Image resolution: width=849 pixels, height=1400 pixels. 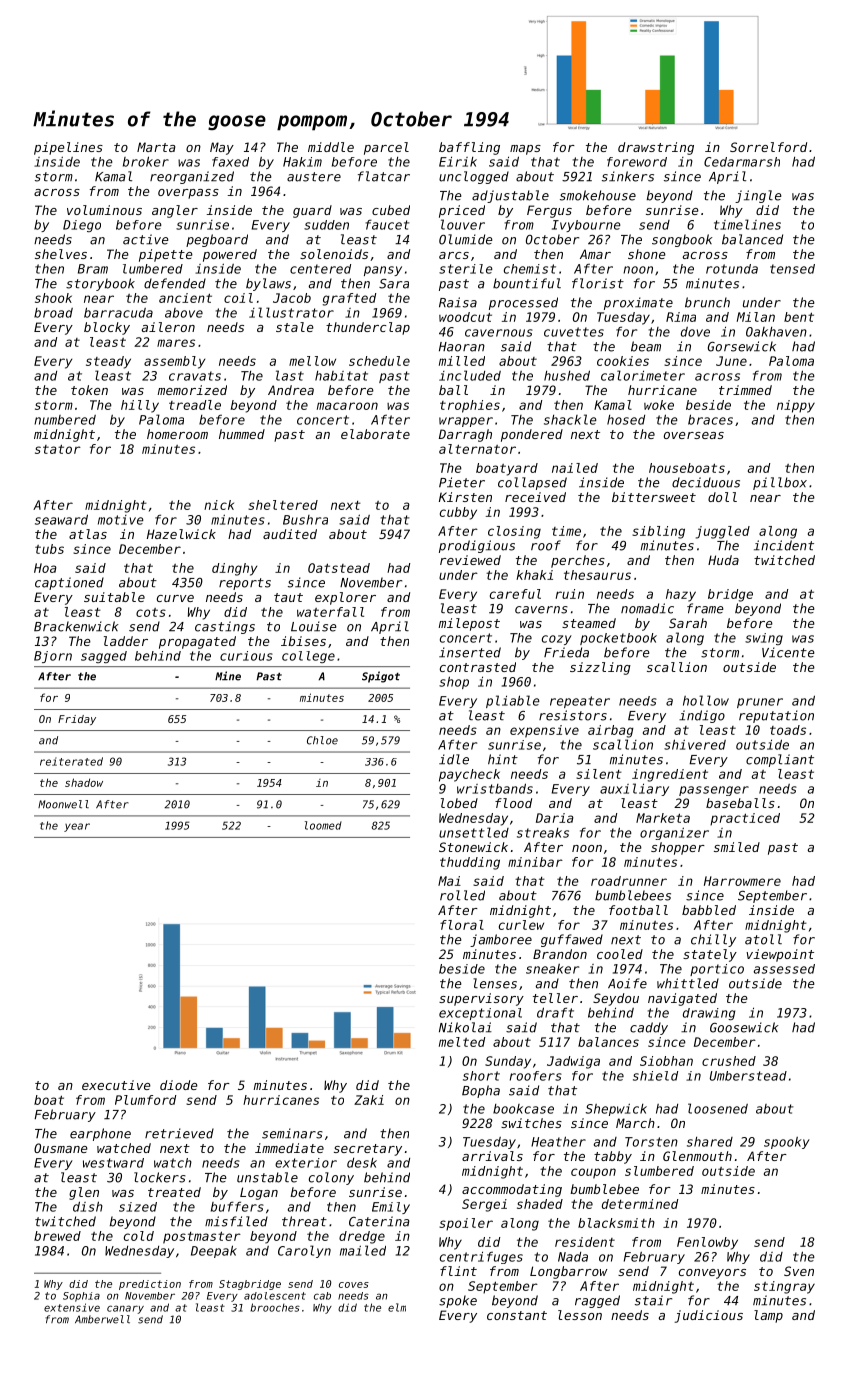 I want to click on balances, so click(x=608, y=1042).
